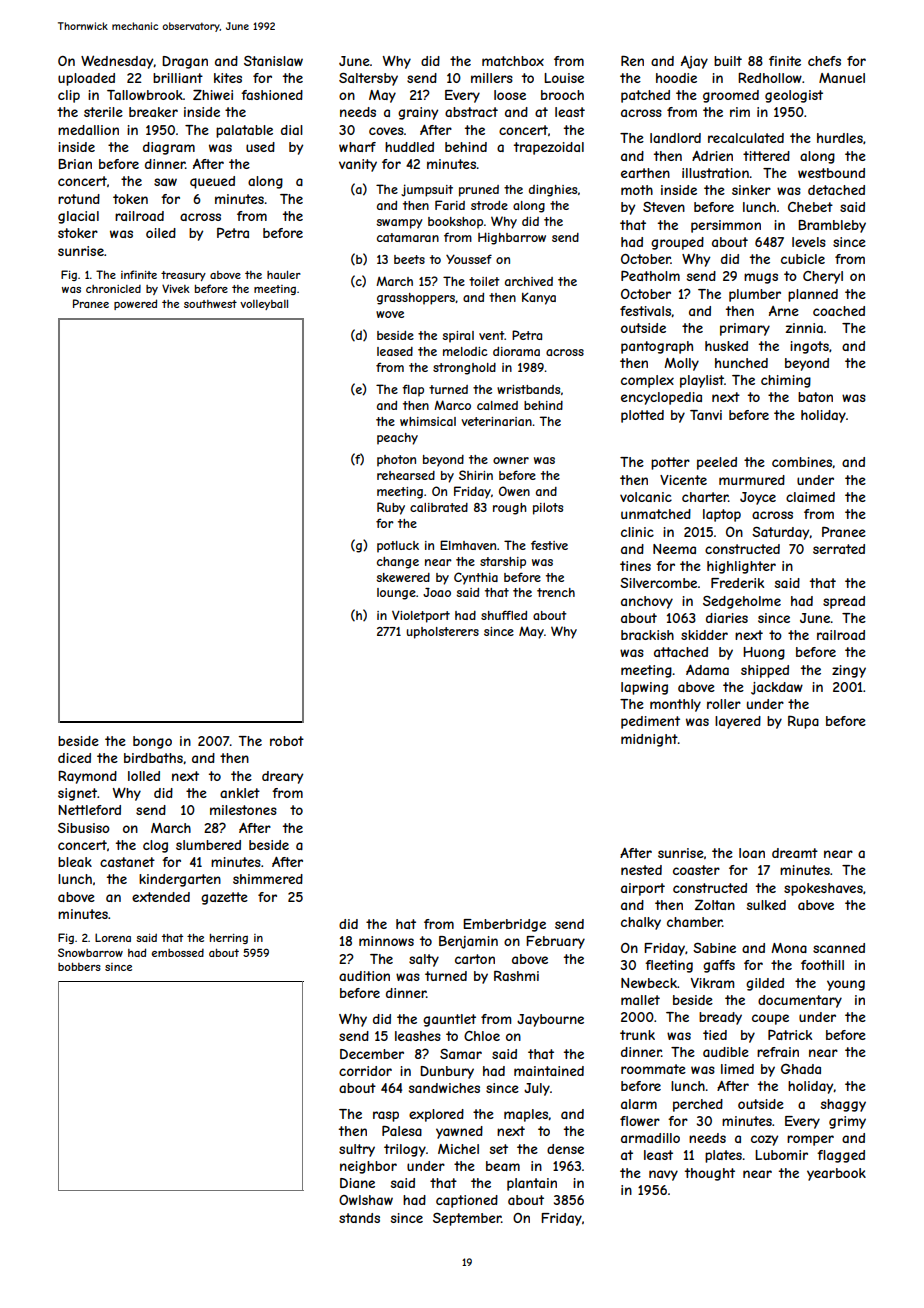 The image size is (924, 1308). Describe the element at coordinates (244, 131) in the screenshot. I see `palatable` at that location.
